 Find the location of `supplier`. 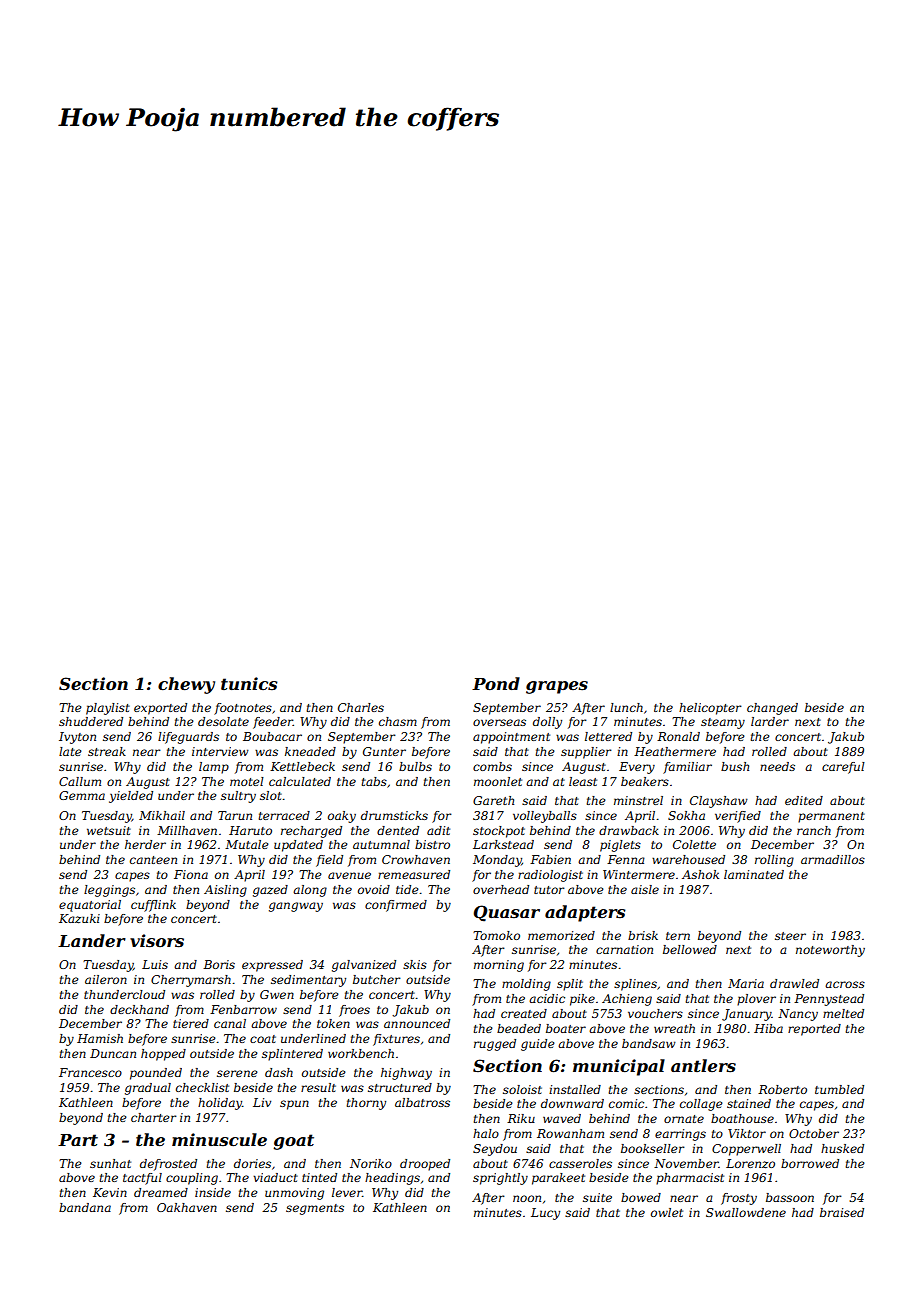

supplier is located at coordinates (586, 753).
